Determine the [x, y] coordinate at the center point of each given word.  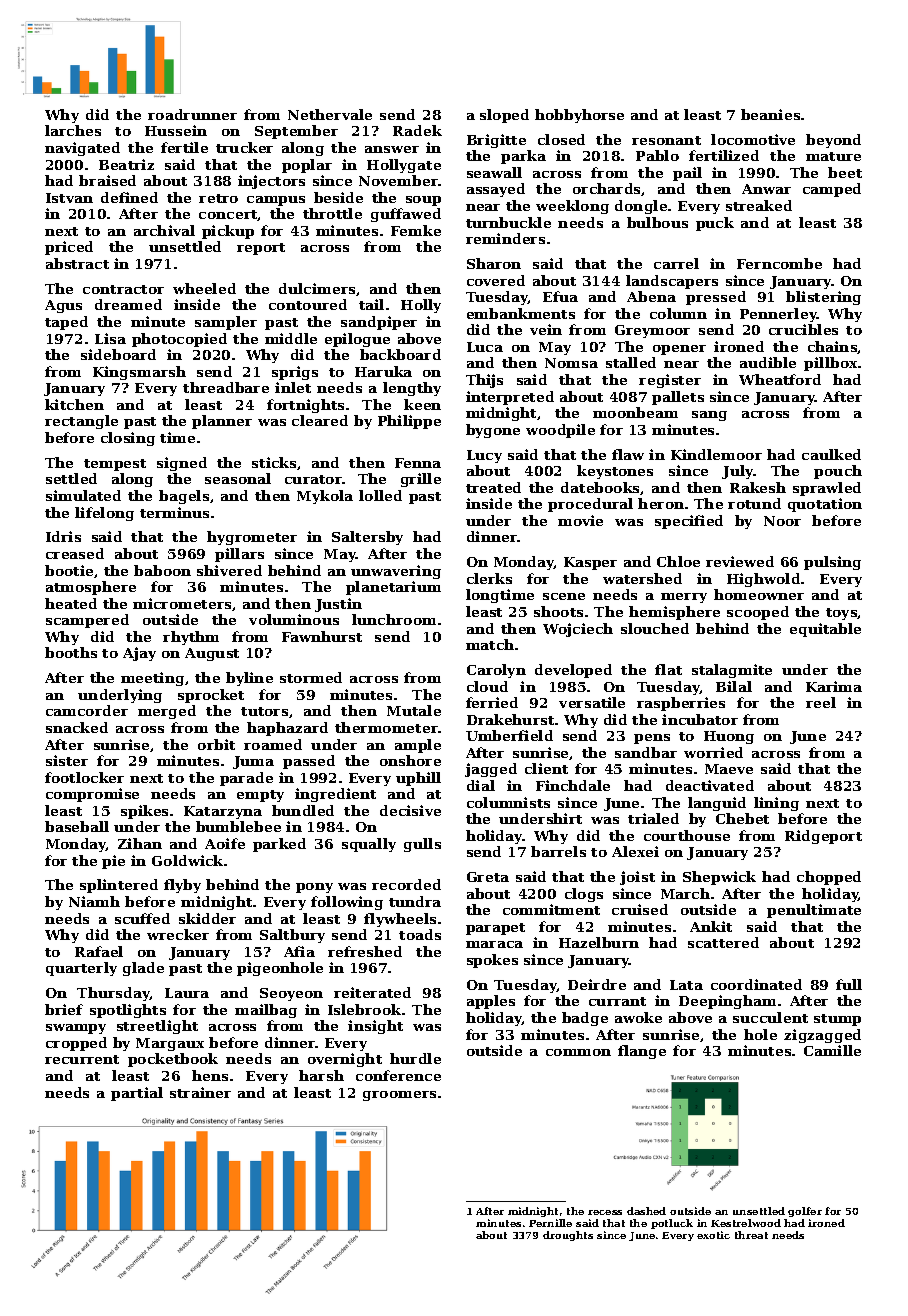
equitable [825, 630]
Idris [63, 536]
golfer [805, 1212]
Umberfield [509, 735]
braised [107, 180]
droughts [568, 1236]
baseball [77, 826]
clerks [489, 578]
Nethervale [330, 114]
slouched [655, 628]
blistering [823, 298]
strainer [200, 1092]
